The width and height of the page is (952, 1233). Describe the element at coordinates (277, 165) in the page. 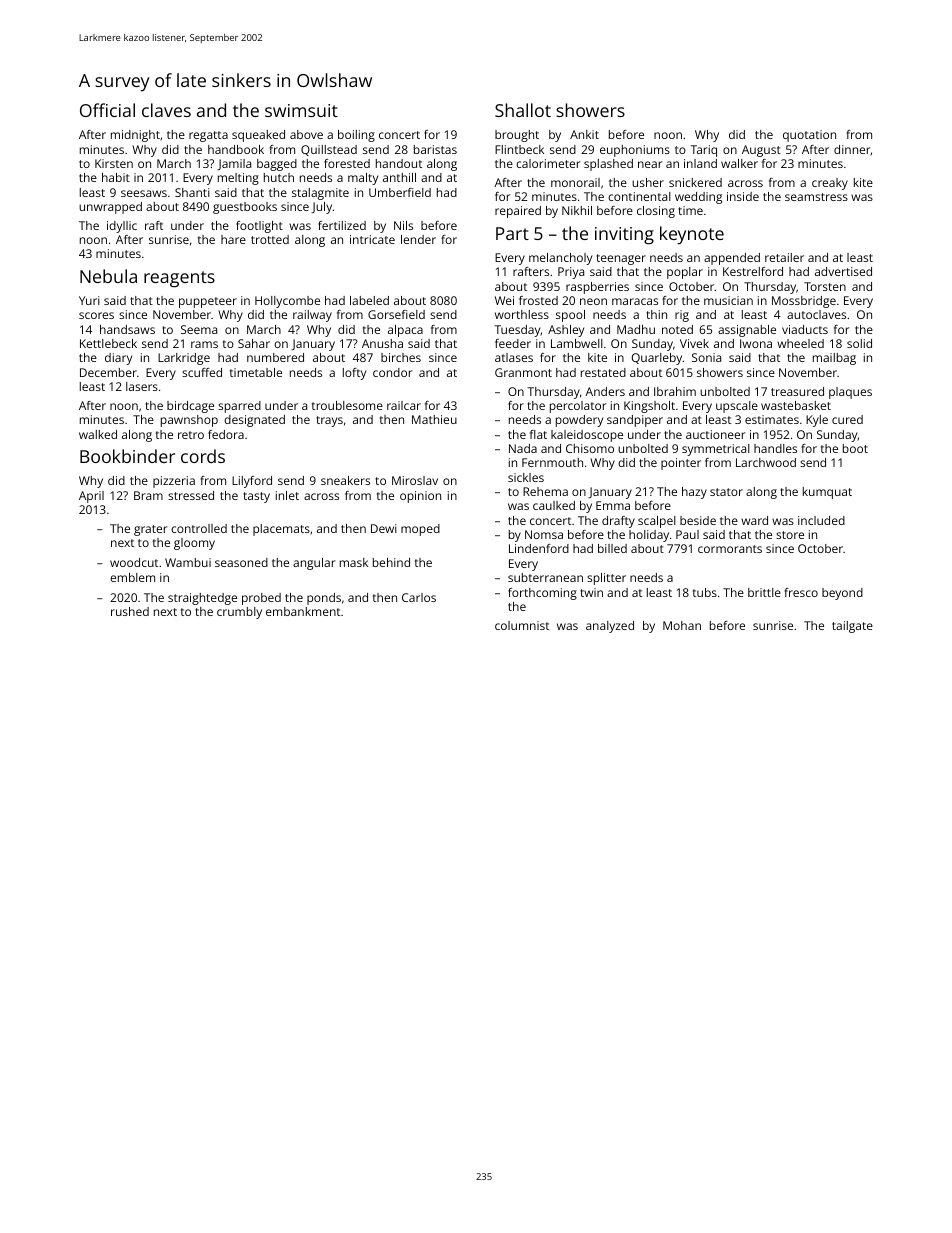

I see `bagged` at that location.
